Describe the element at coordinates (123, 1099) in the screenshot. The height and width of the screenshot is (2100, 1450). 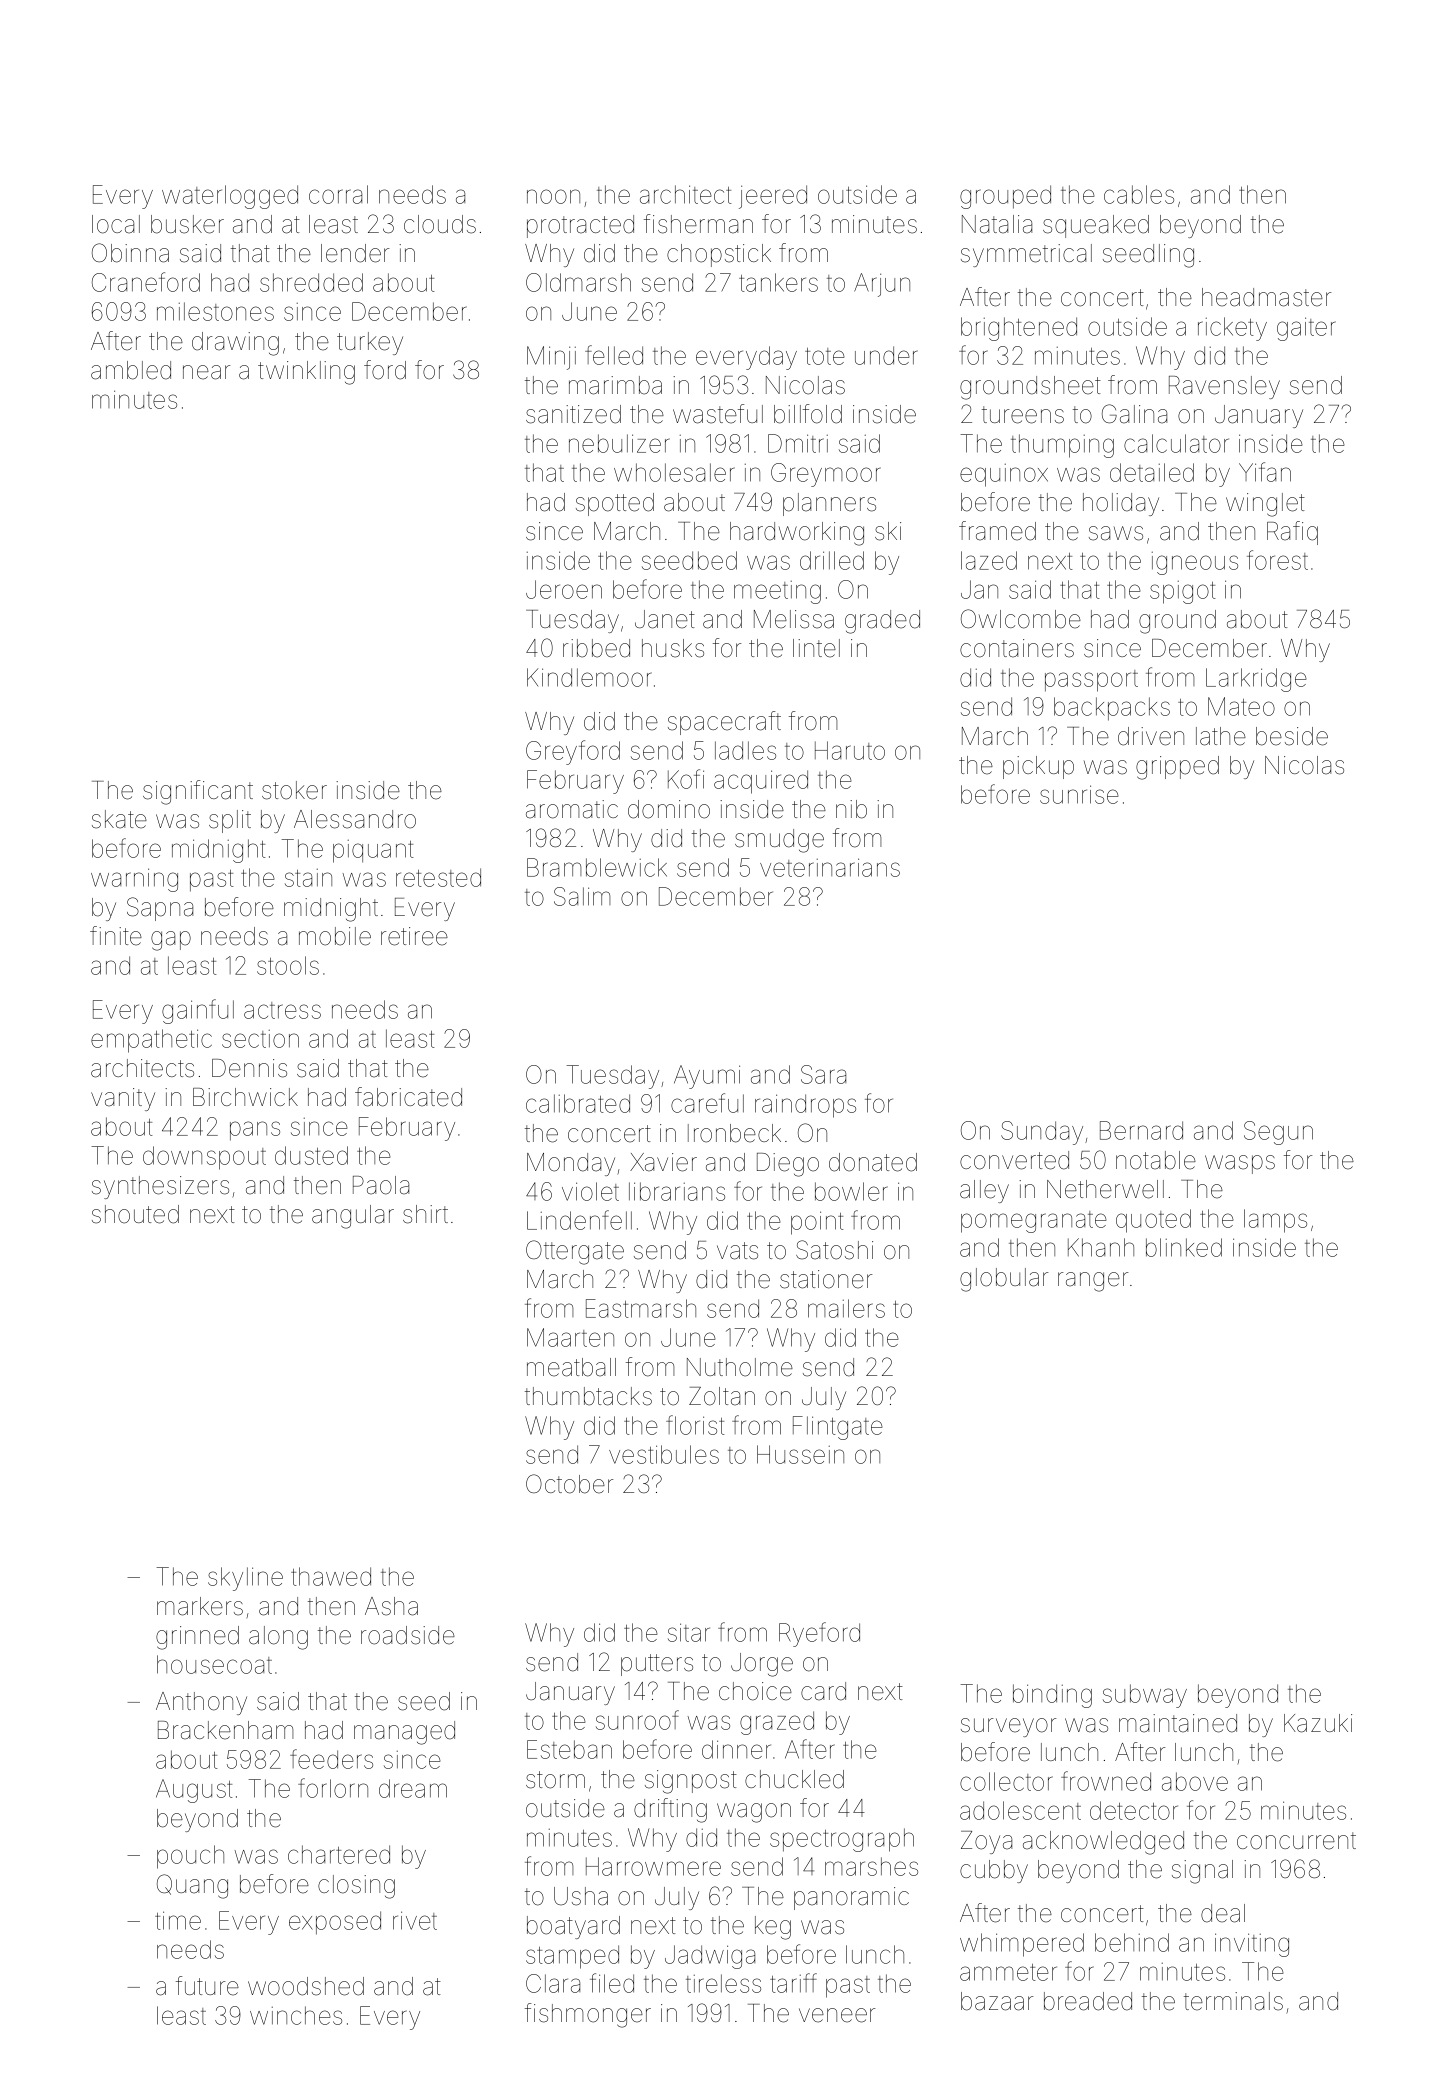
I see `vanity` at that location.
